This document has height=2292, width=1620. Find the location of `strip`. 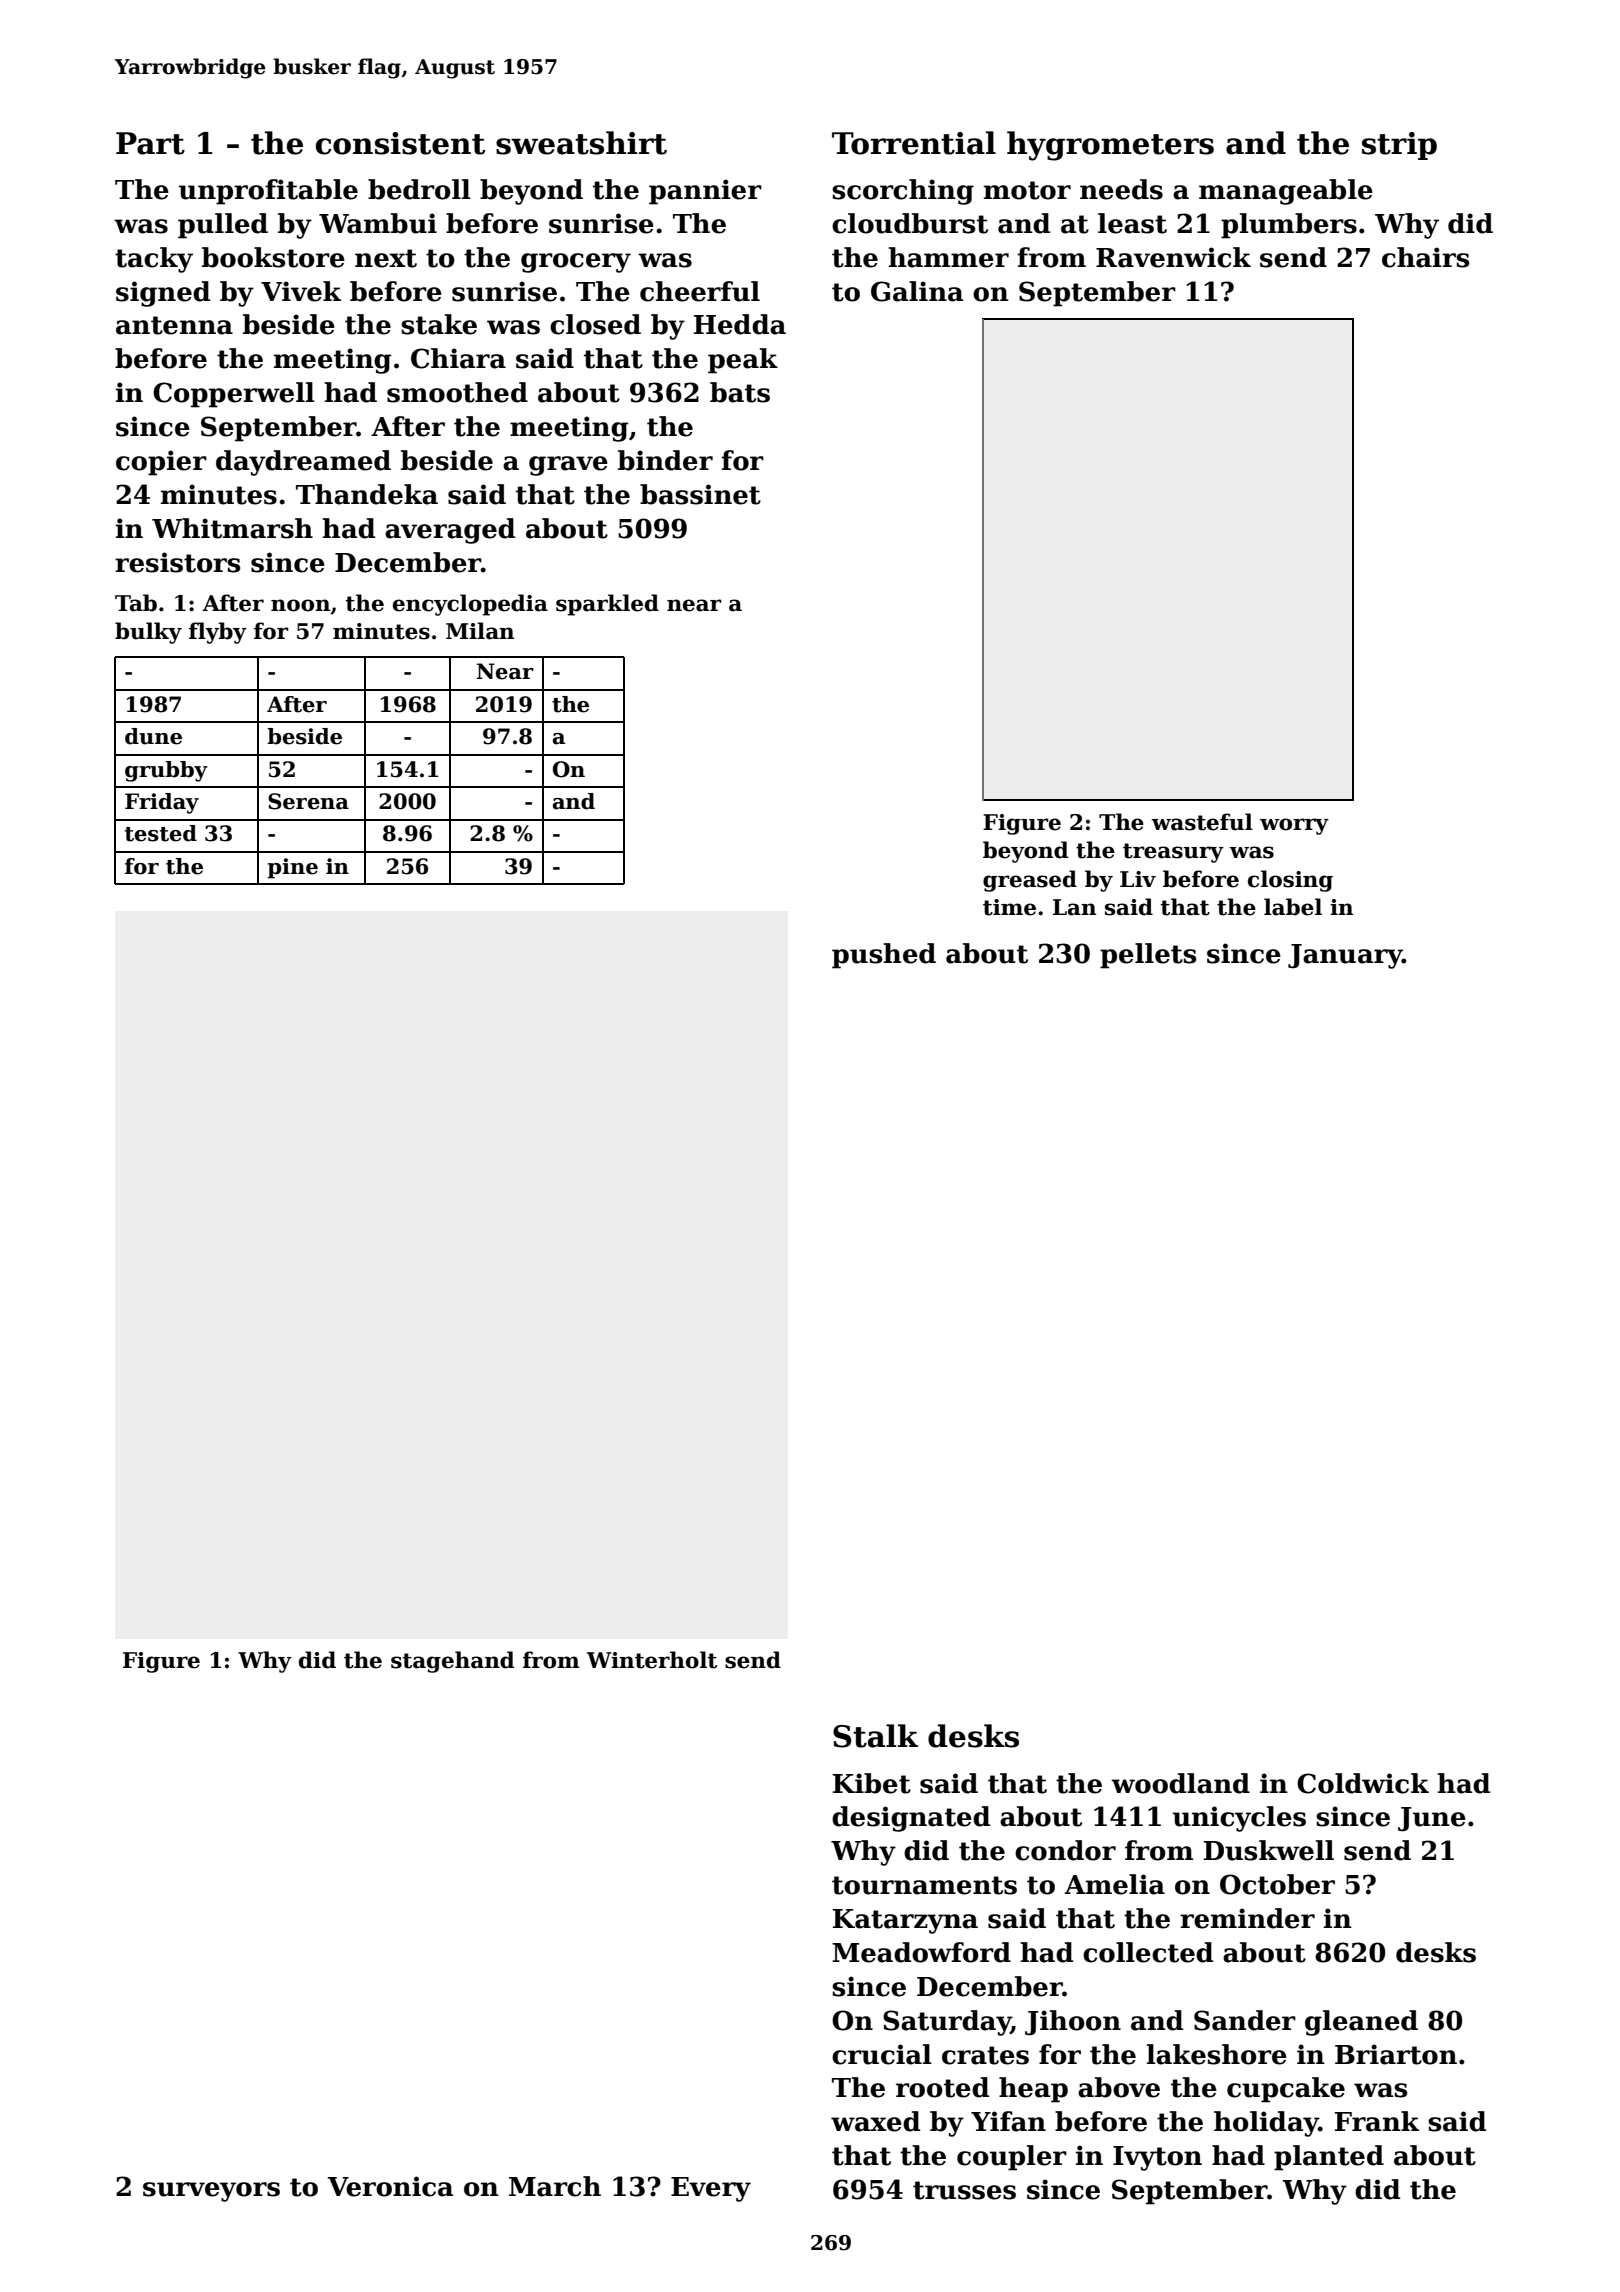

strip is located at coordinates (1399, 146).
